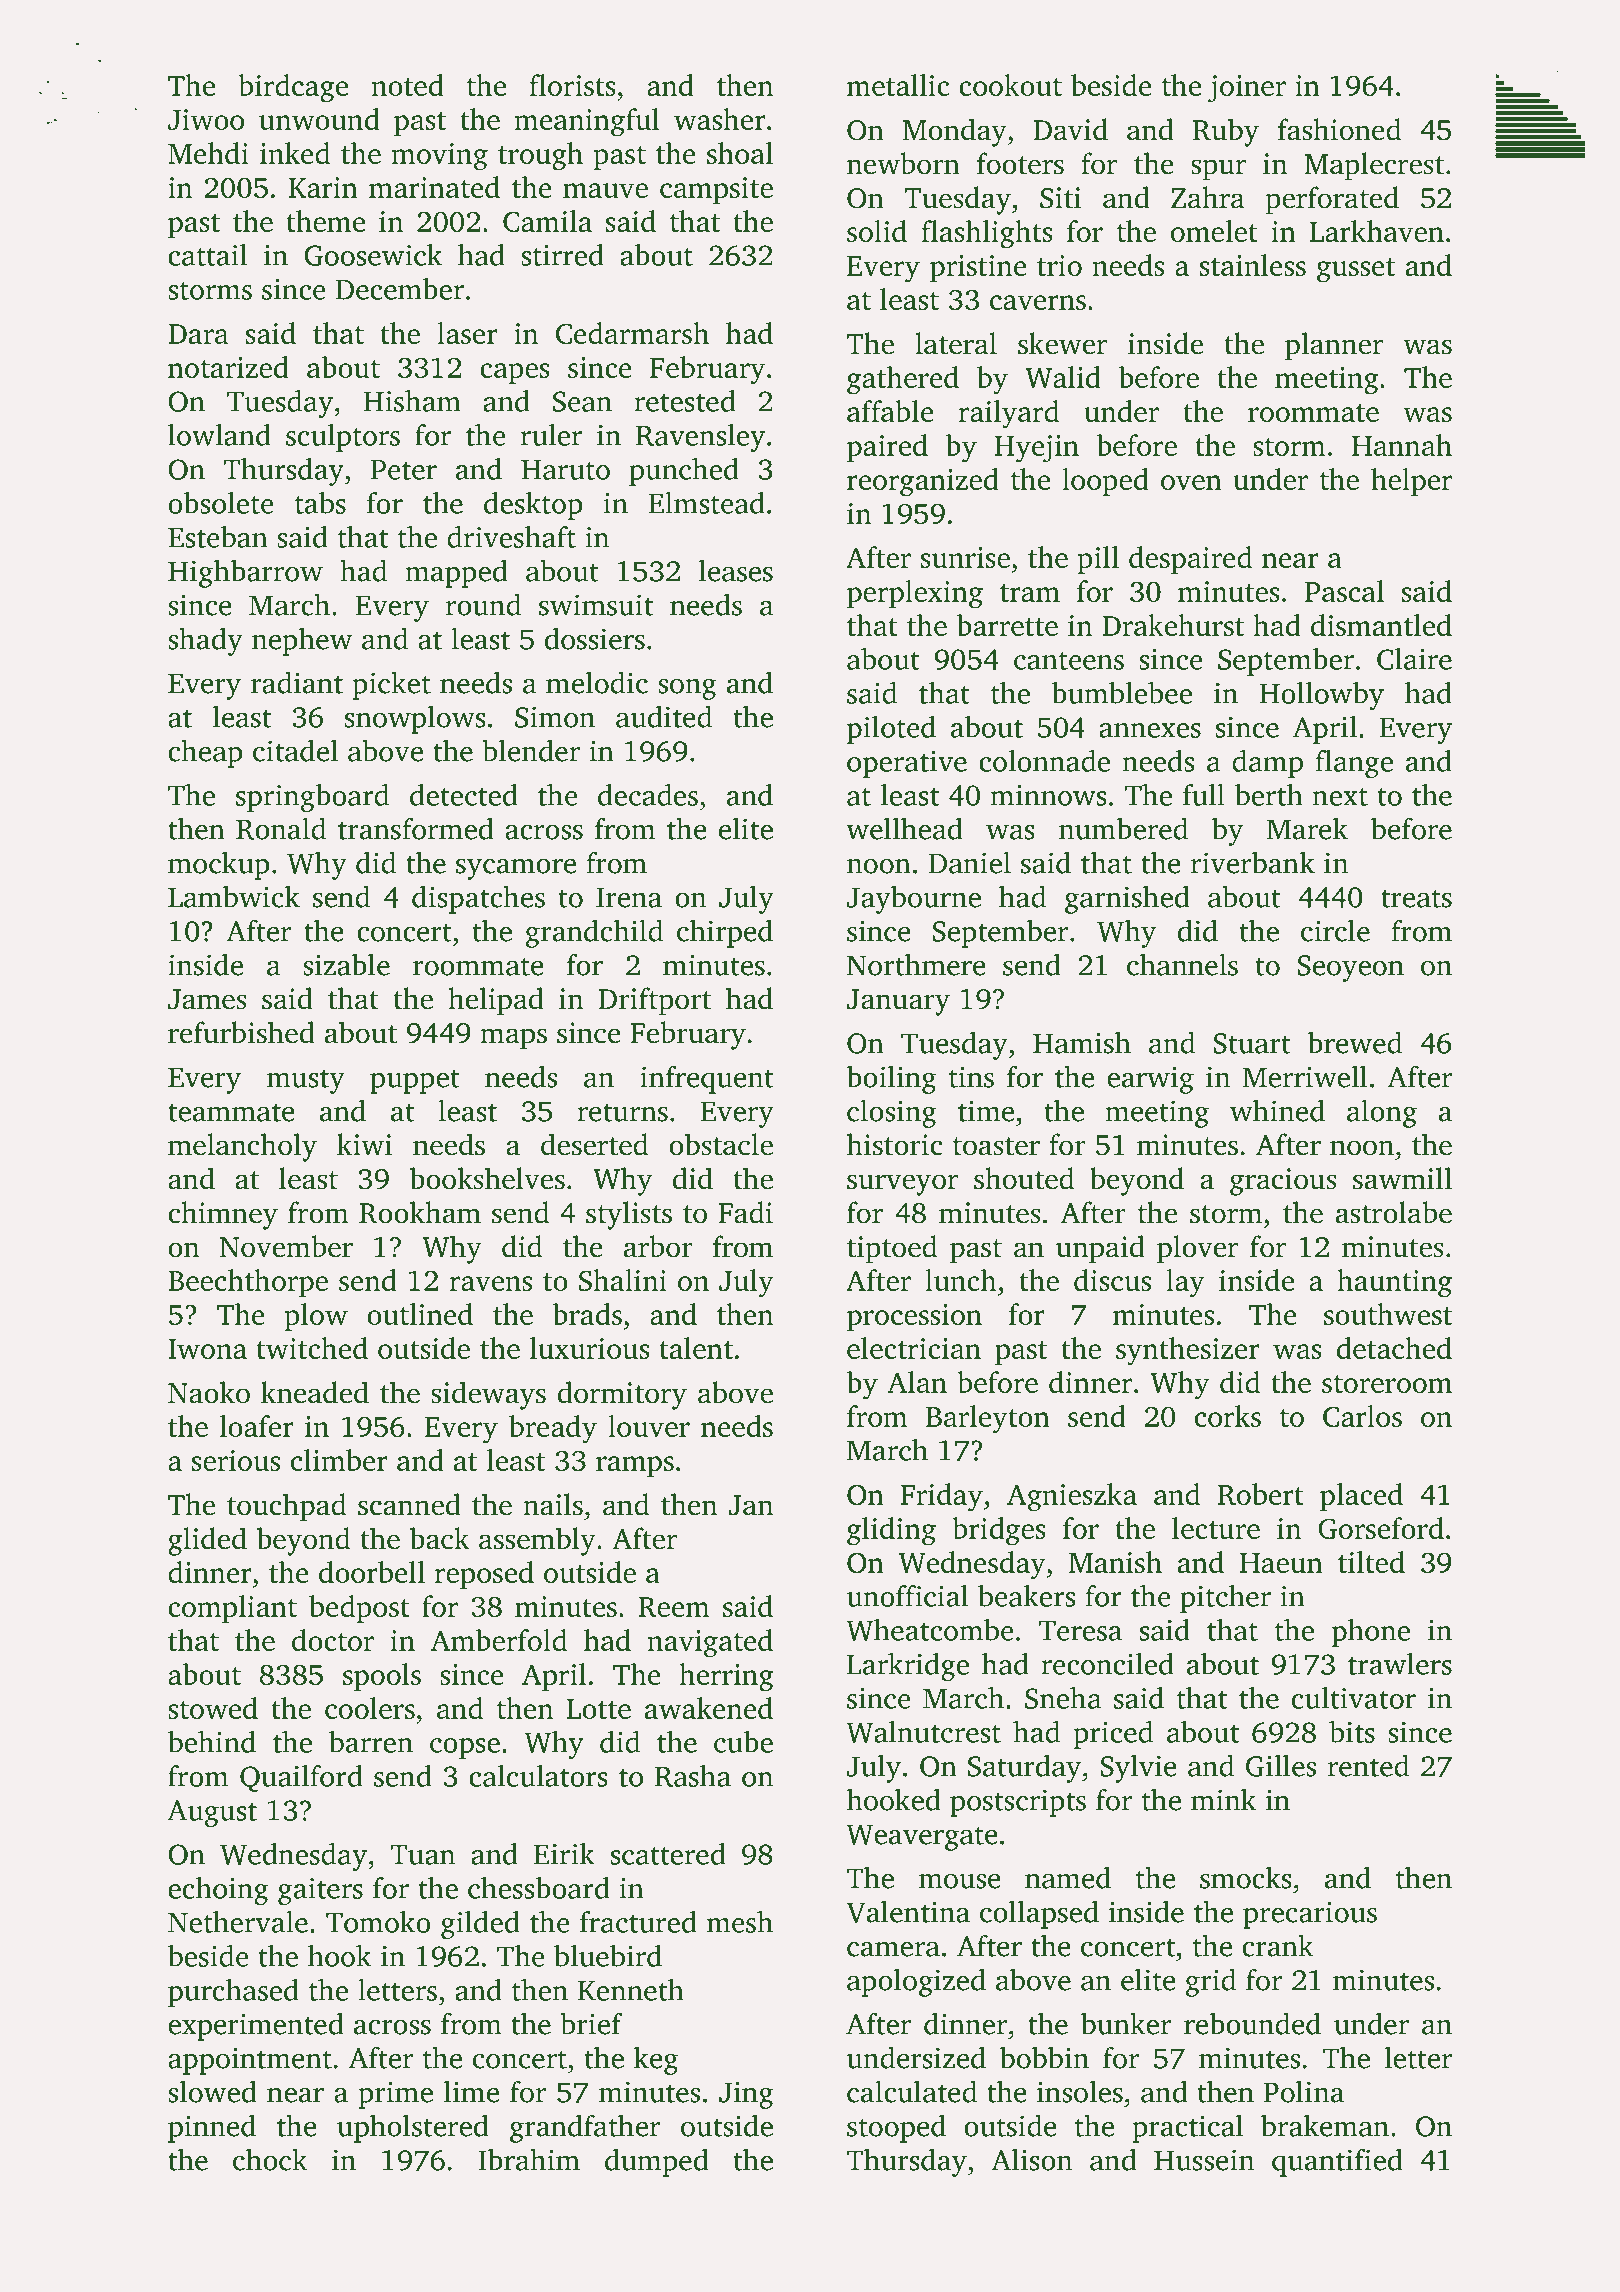 The width and height of the page is (1620, 2292). What do you see at coordinates (420, 1314) in the page?
I see `outlined` at bounding box center [420, 1314].
